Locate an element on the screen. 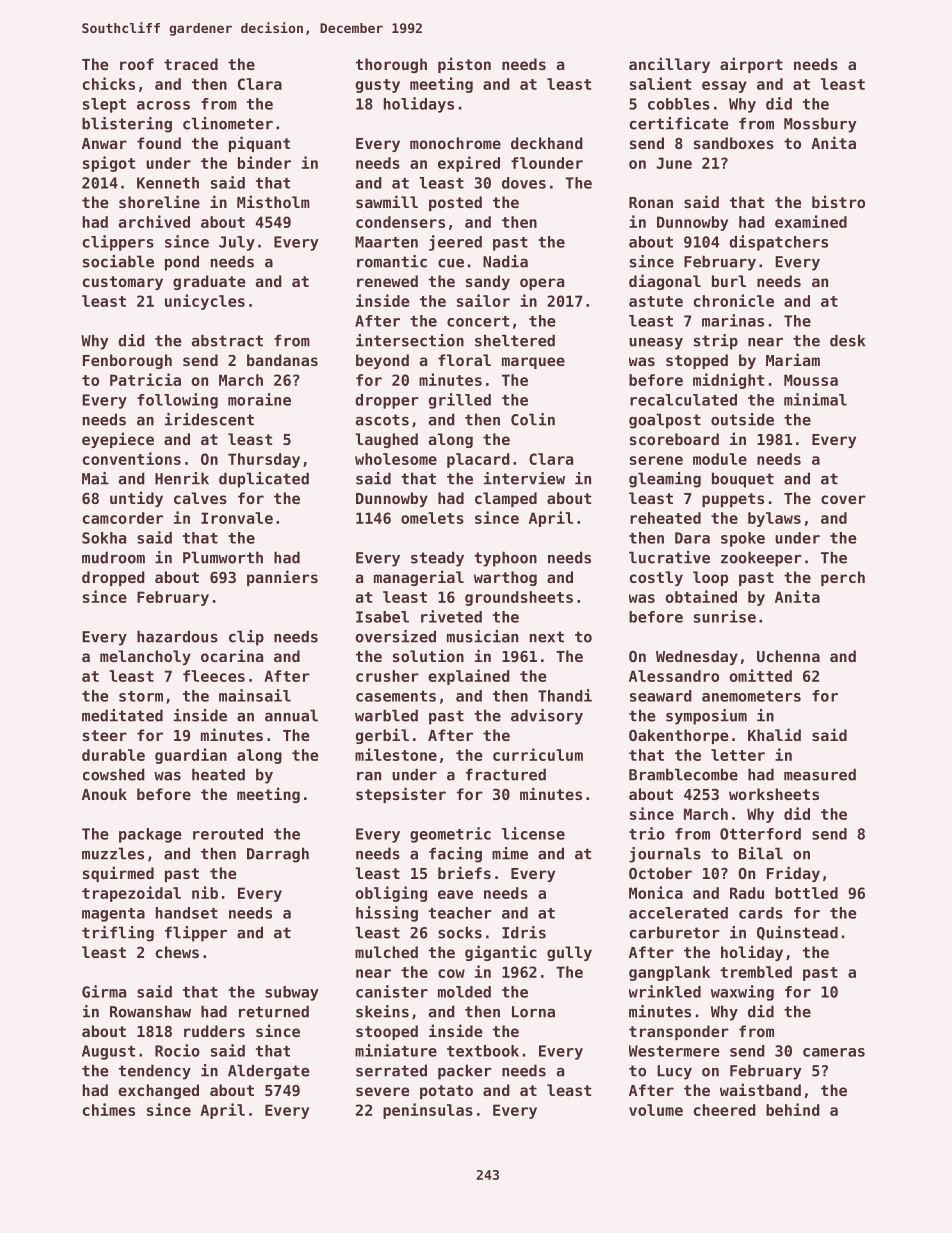 The width and height of the screenshot is (952, 1233). omelets is located at coordinates (432, 518).
